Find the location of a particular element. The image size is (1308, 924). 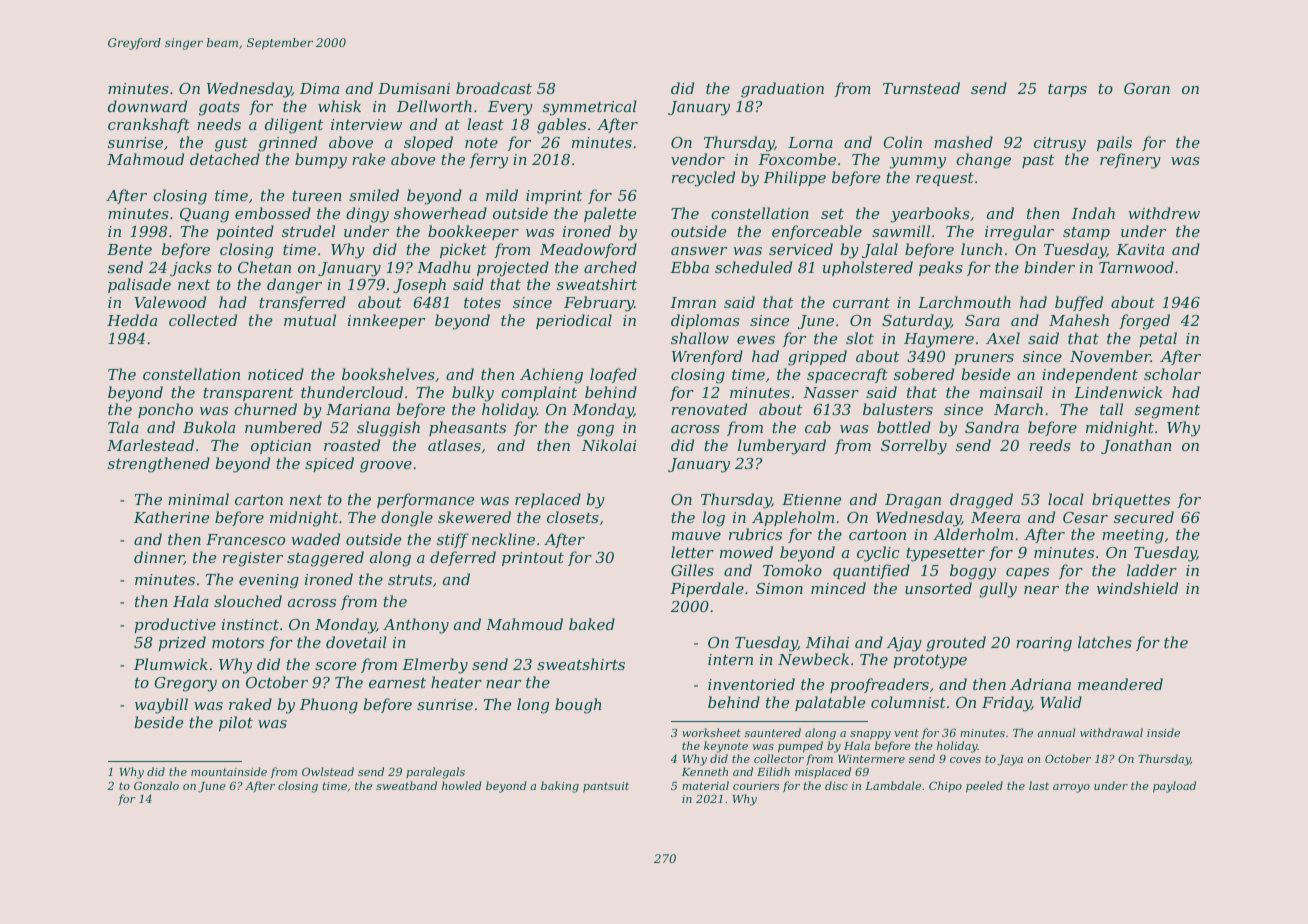

Gonzalo is located at coordinates (156, 785).
